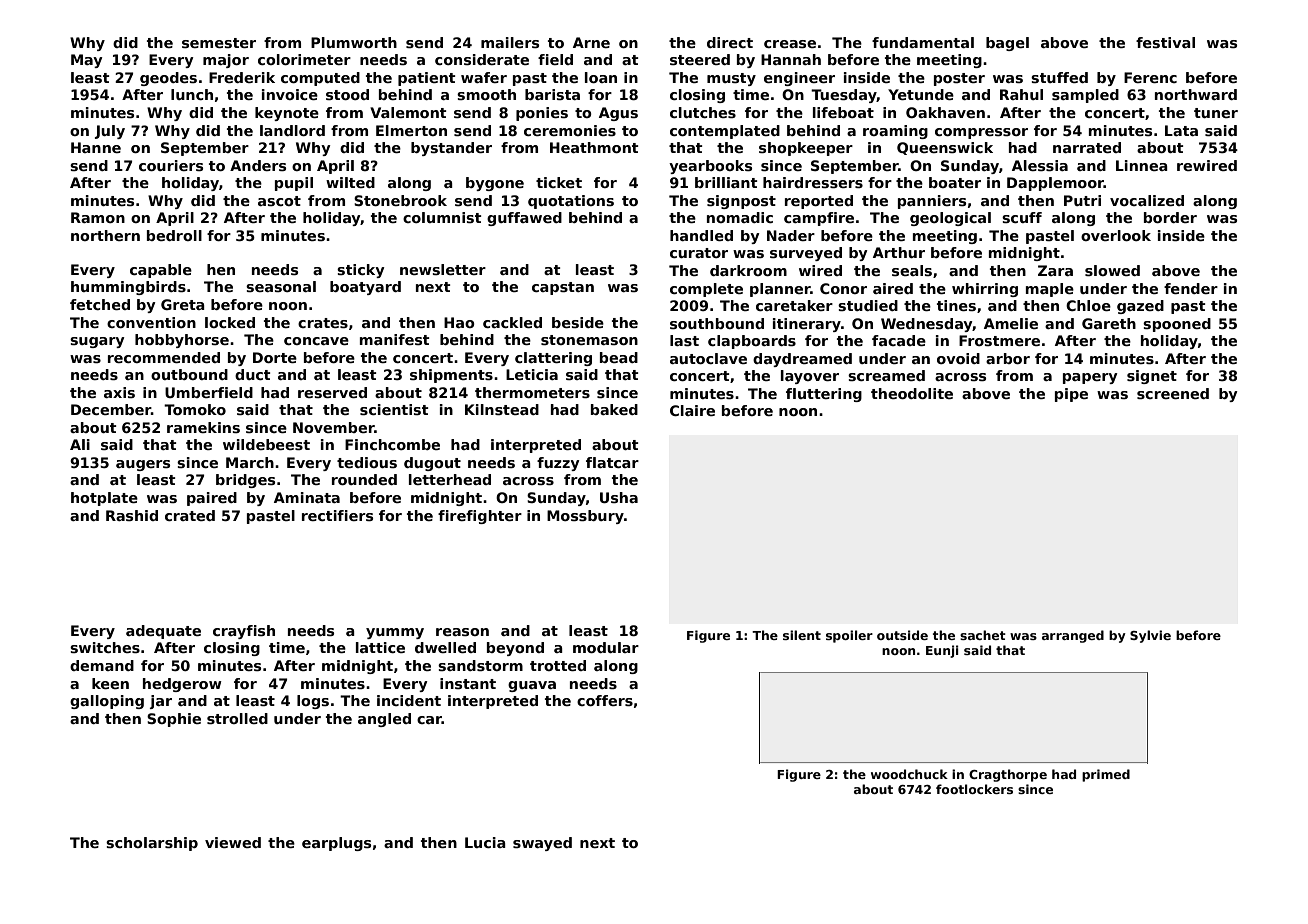  I want to click on coffers, so click(605, 700).
